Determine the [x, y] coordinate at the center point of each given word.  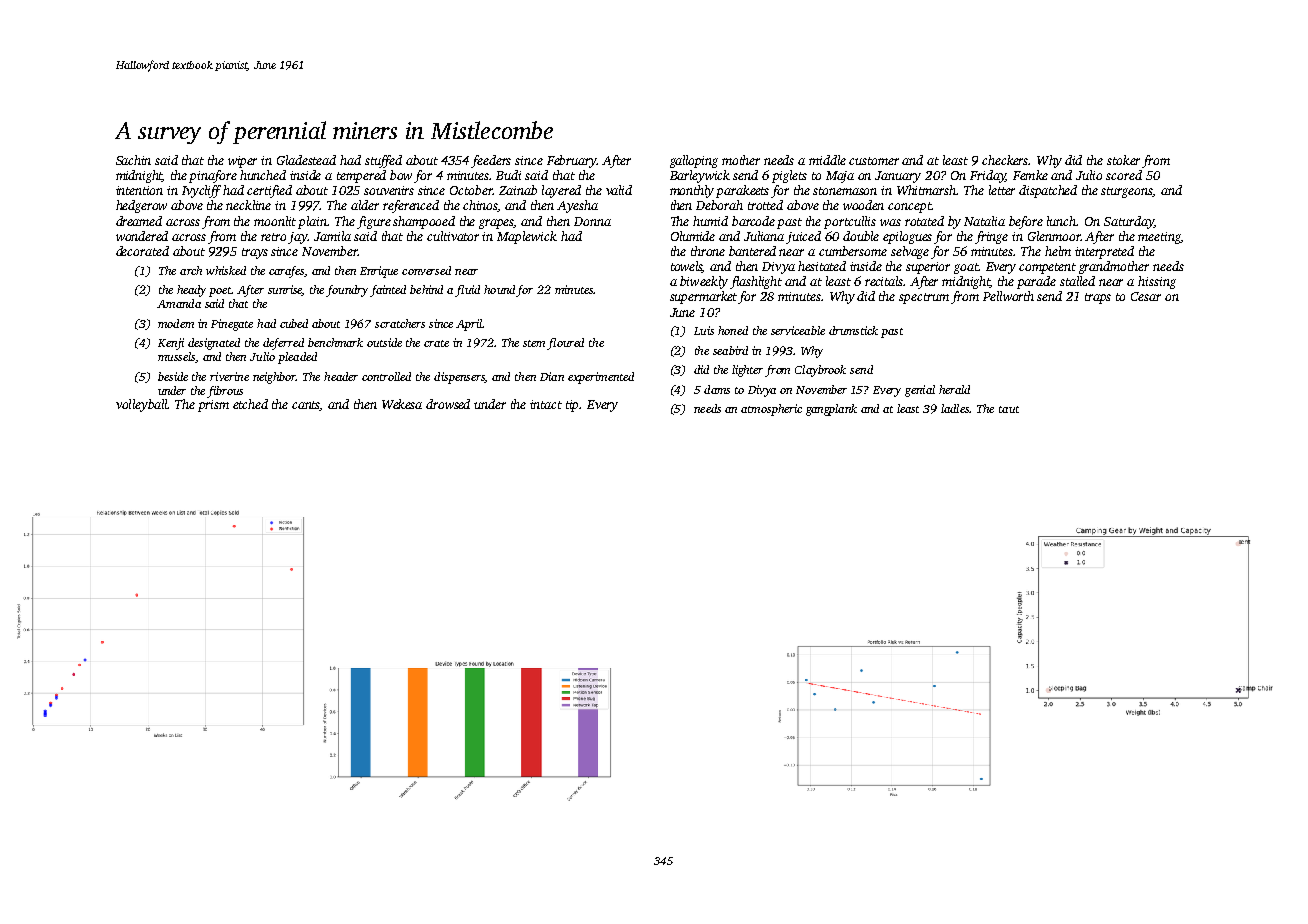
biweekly [704, 282]
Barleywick [700, 176]
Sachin [133, 160]
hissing [1157, 282]
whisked [226, 270]
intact [546, 404]
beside [173, 376]
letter [1002, 190]
